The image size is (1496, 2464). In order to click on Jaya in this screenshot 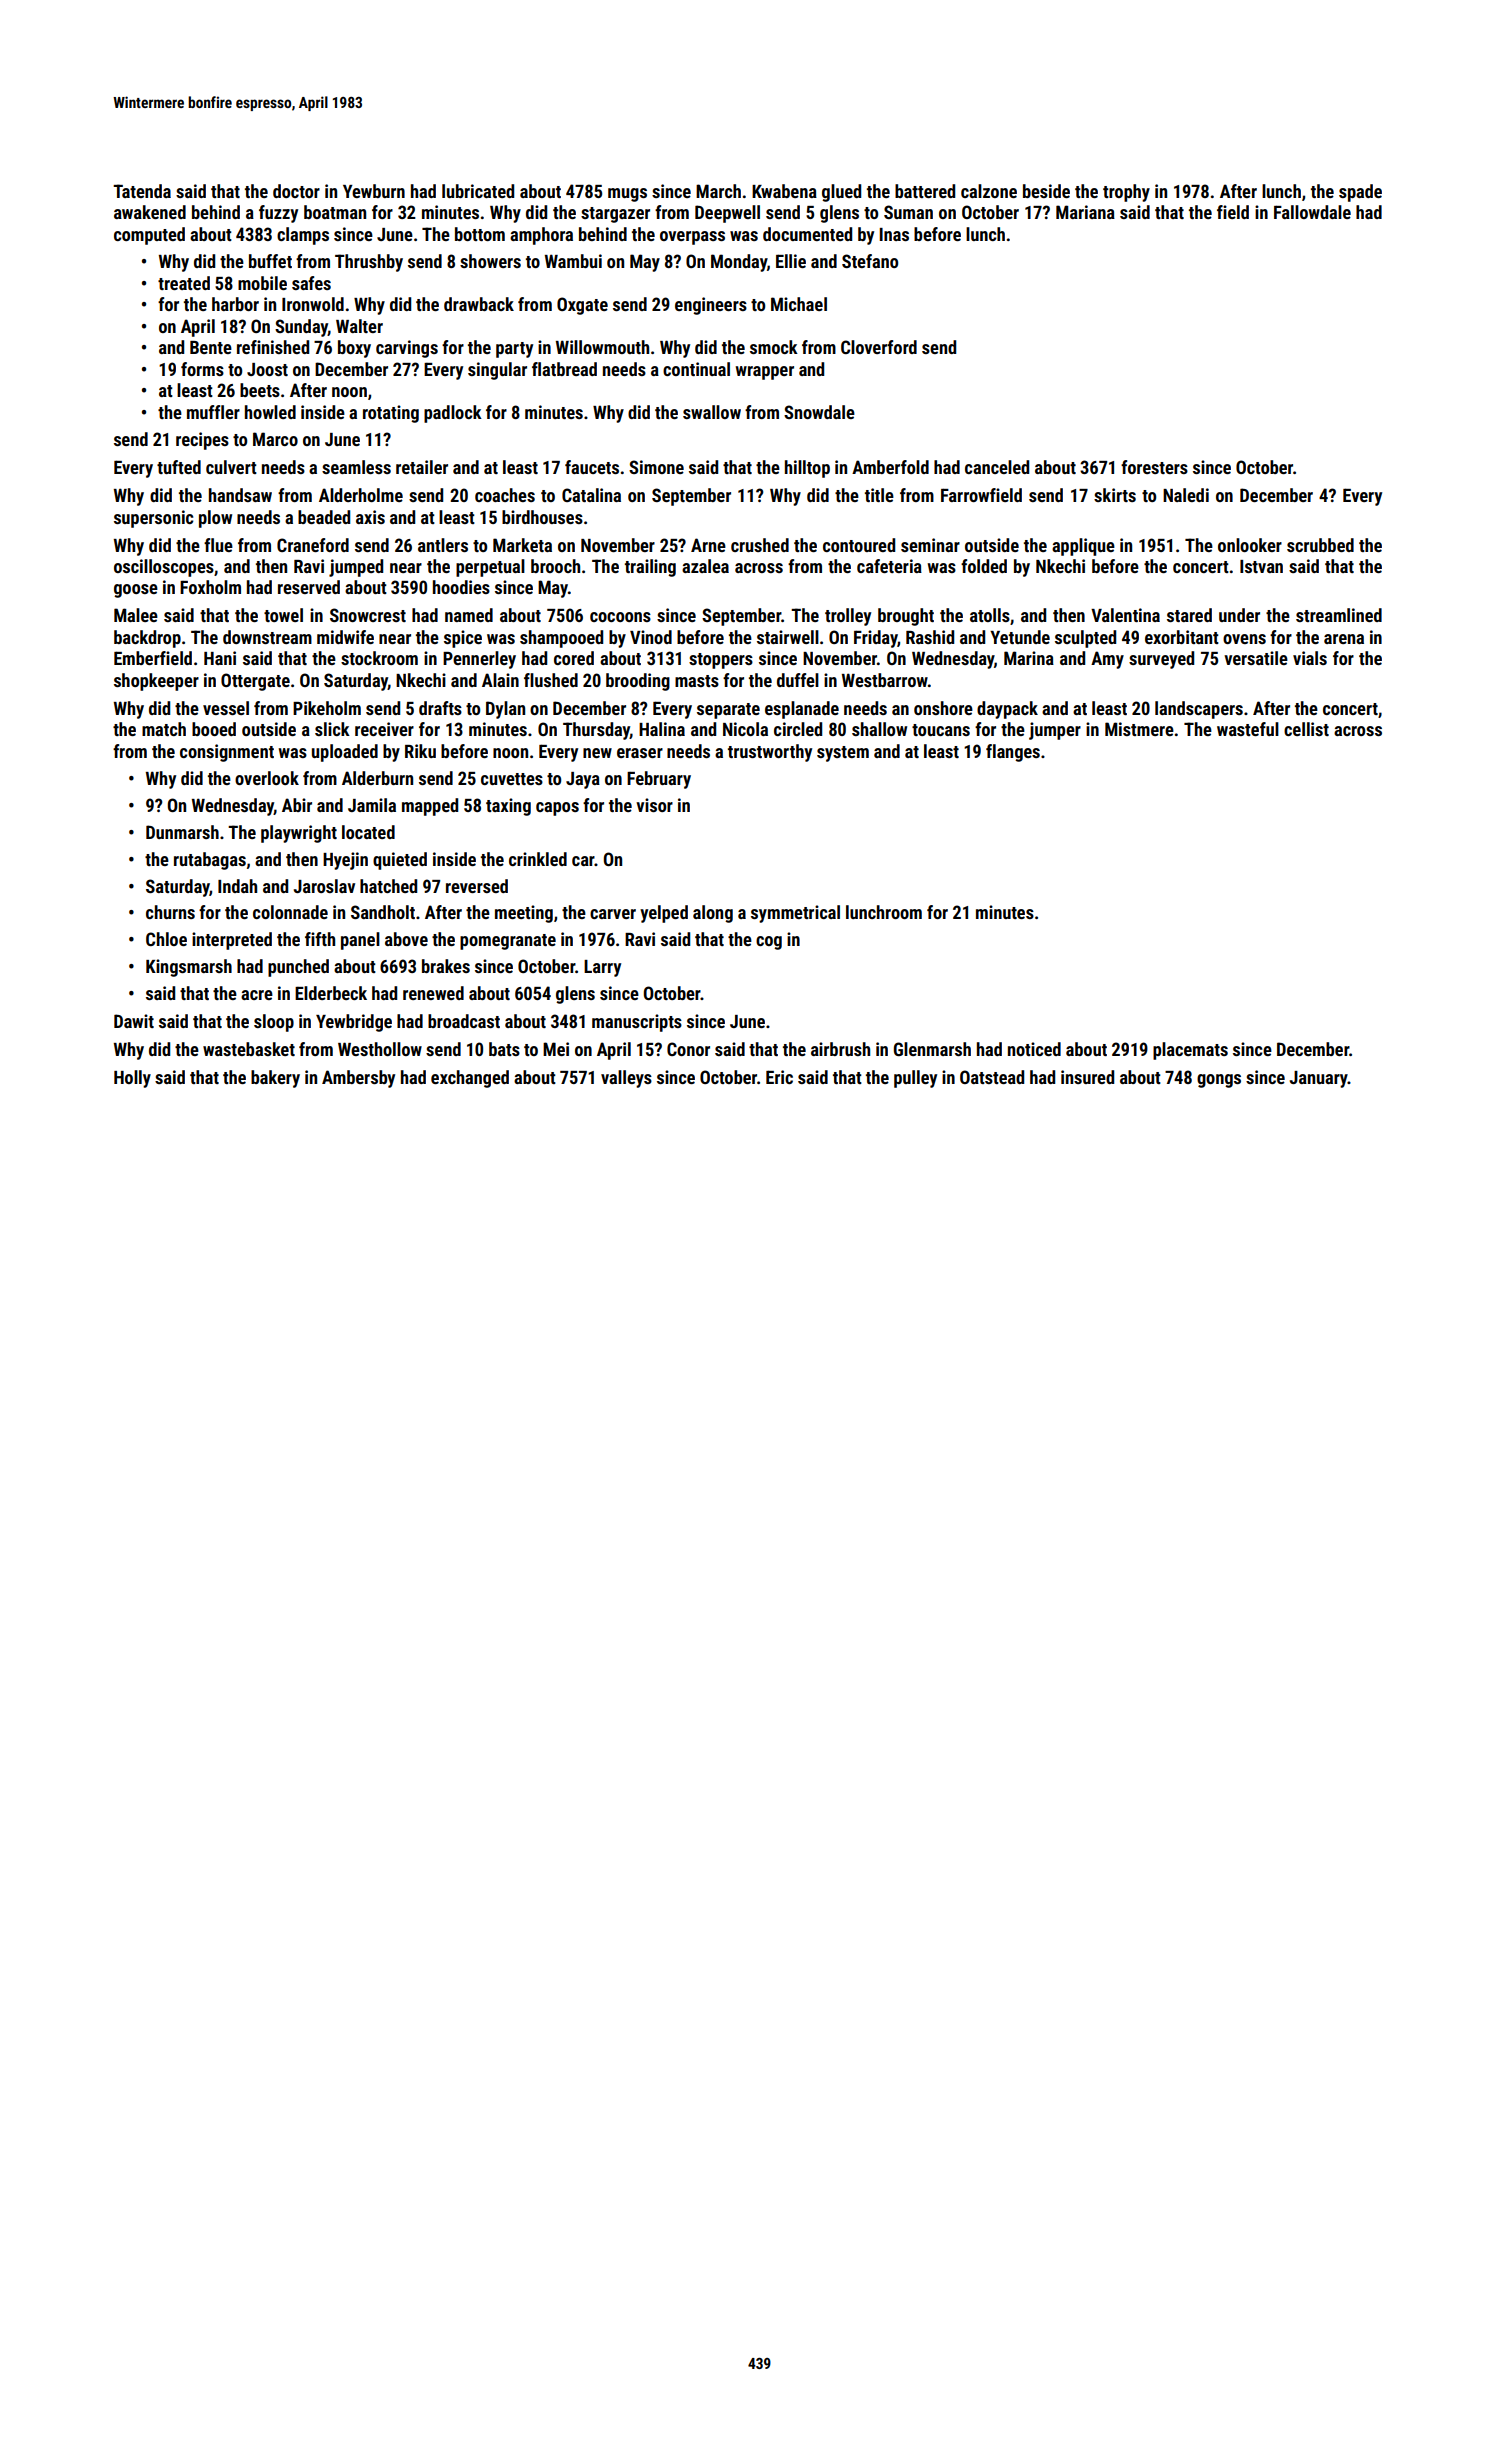, I will do `click(583, 780)`.
